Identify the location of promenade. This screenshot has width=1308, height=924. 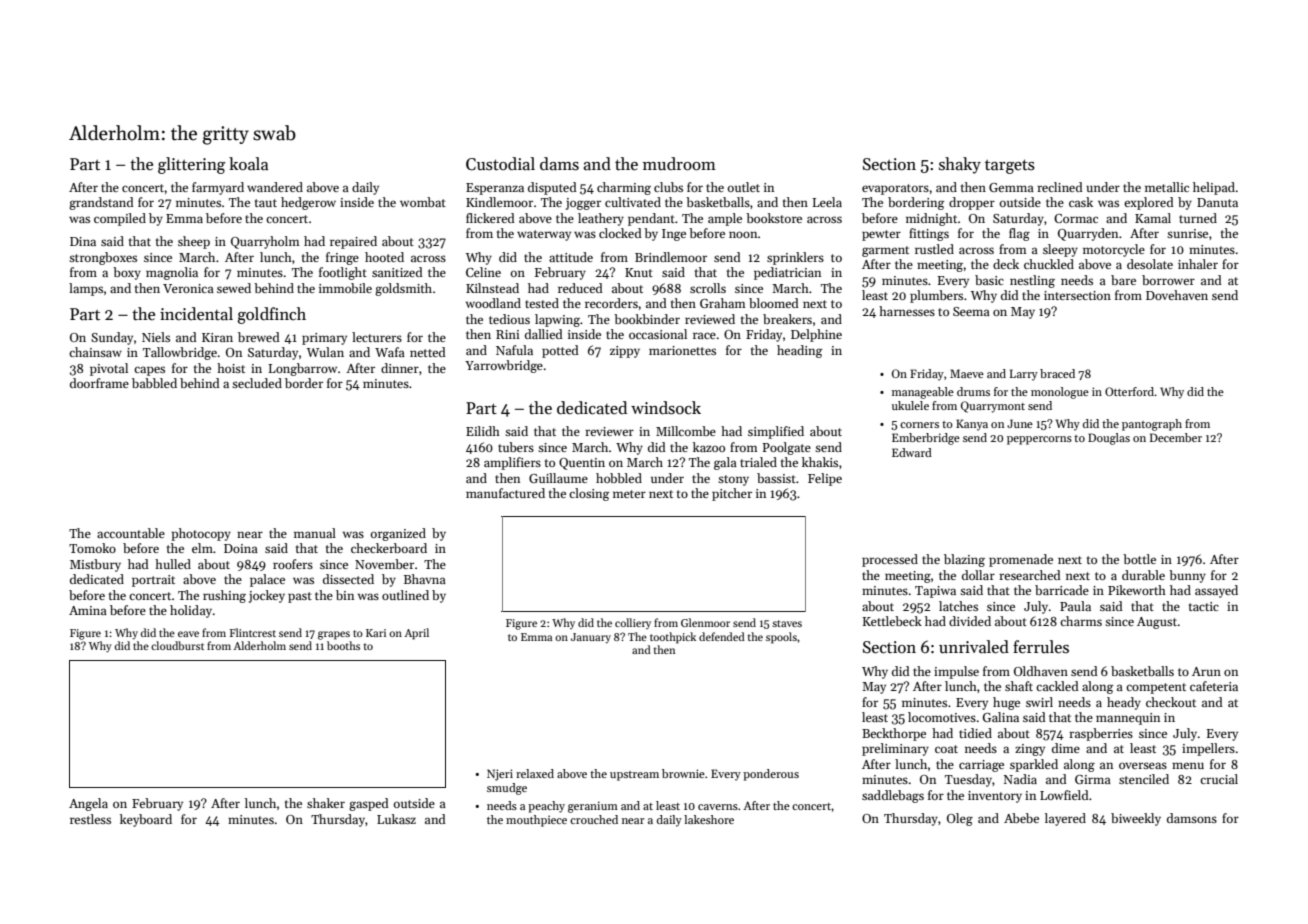
(1021, 560).
